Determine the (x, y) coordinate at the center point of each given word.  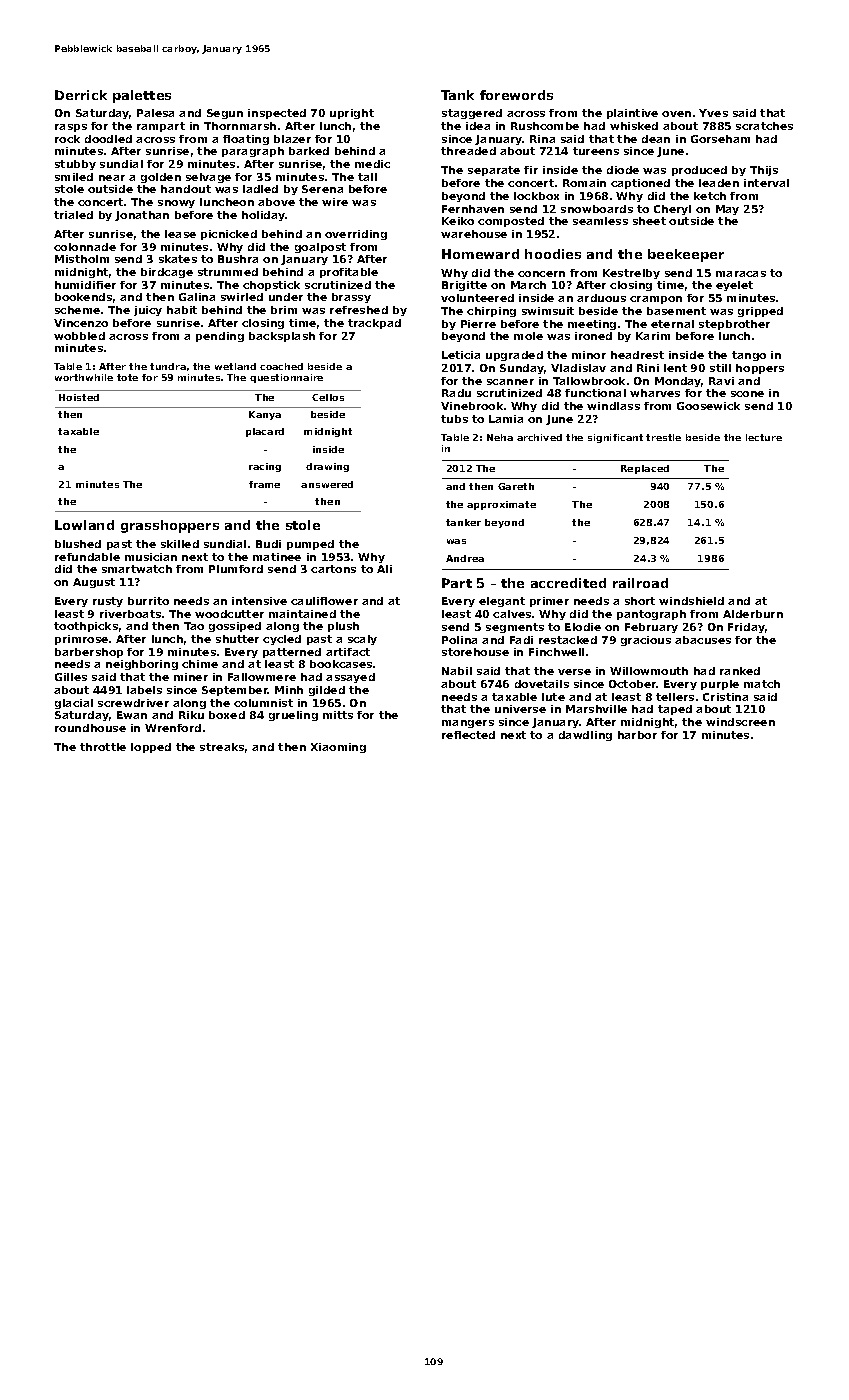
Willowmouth (649, 671)
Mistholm (82, 259)
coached (281, 366)
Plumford (236, 569)
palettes (142, 96)
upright (352, 114)
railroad (640, 583)
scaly (362, 640)
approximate (501, 505)
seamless (600, 221)
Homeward (480, 254)
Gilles (71, 677)
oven (676, 114)
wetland (235, 366)
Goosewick (708, 406)
